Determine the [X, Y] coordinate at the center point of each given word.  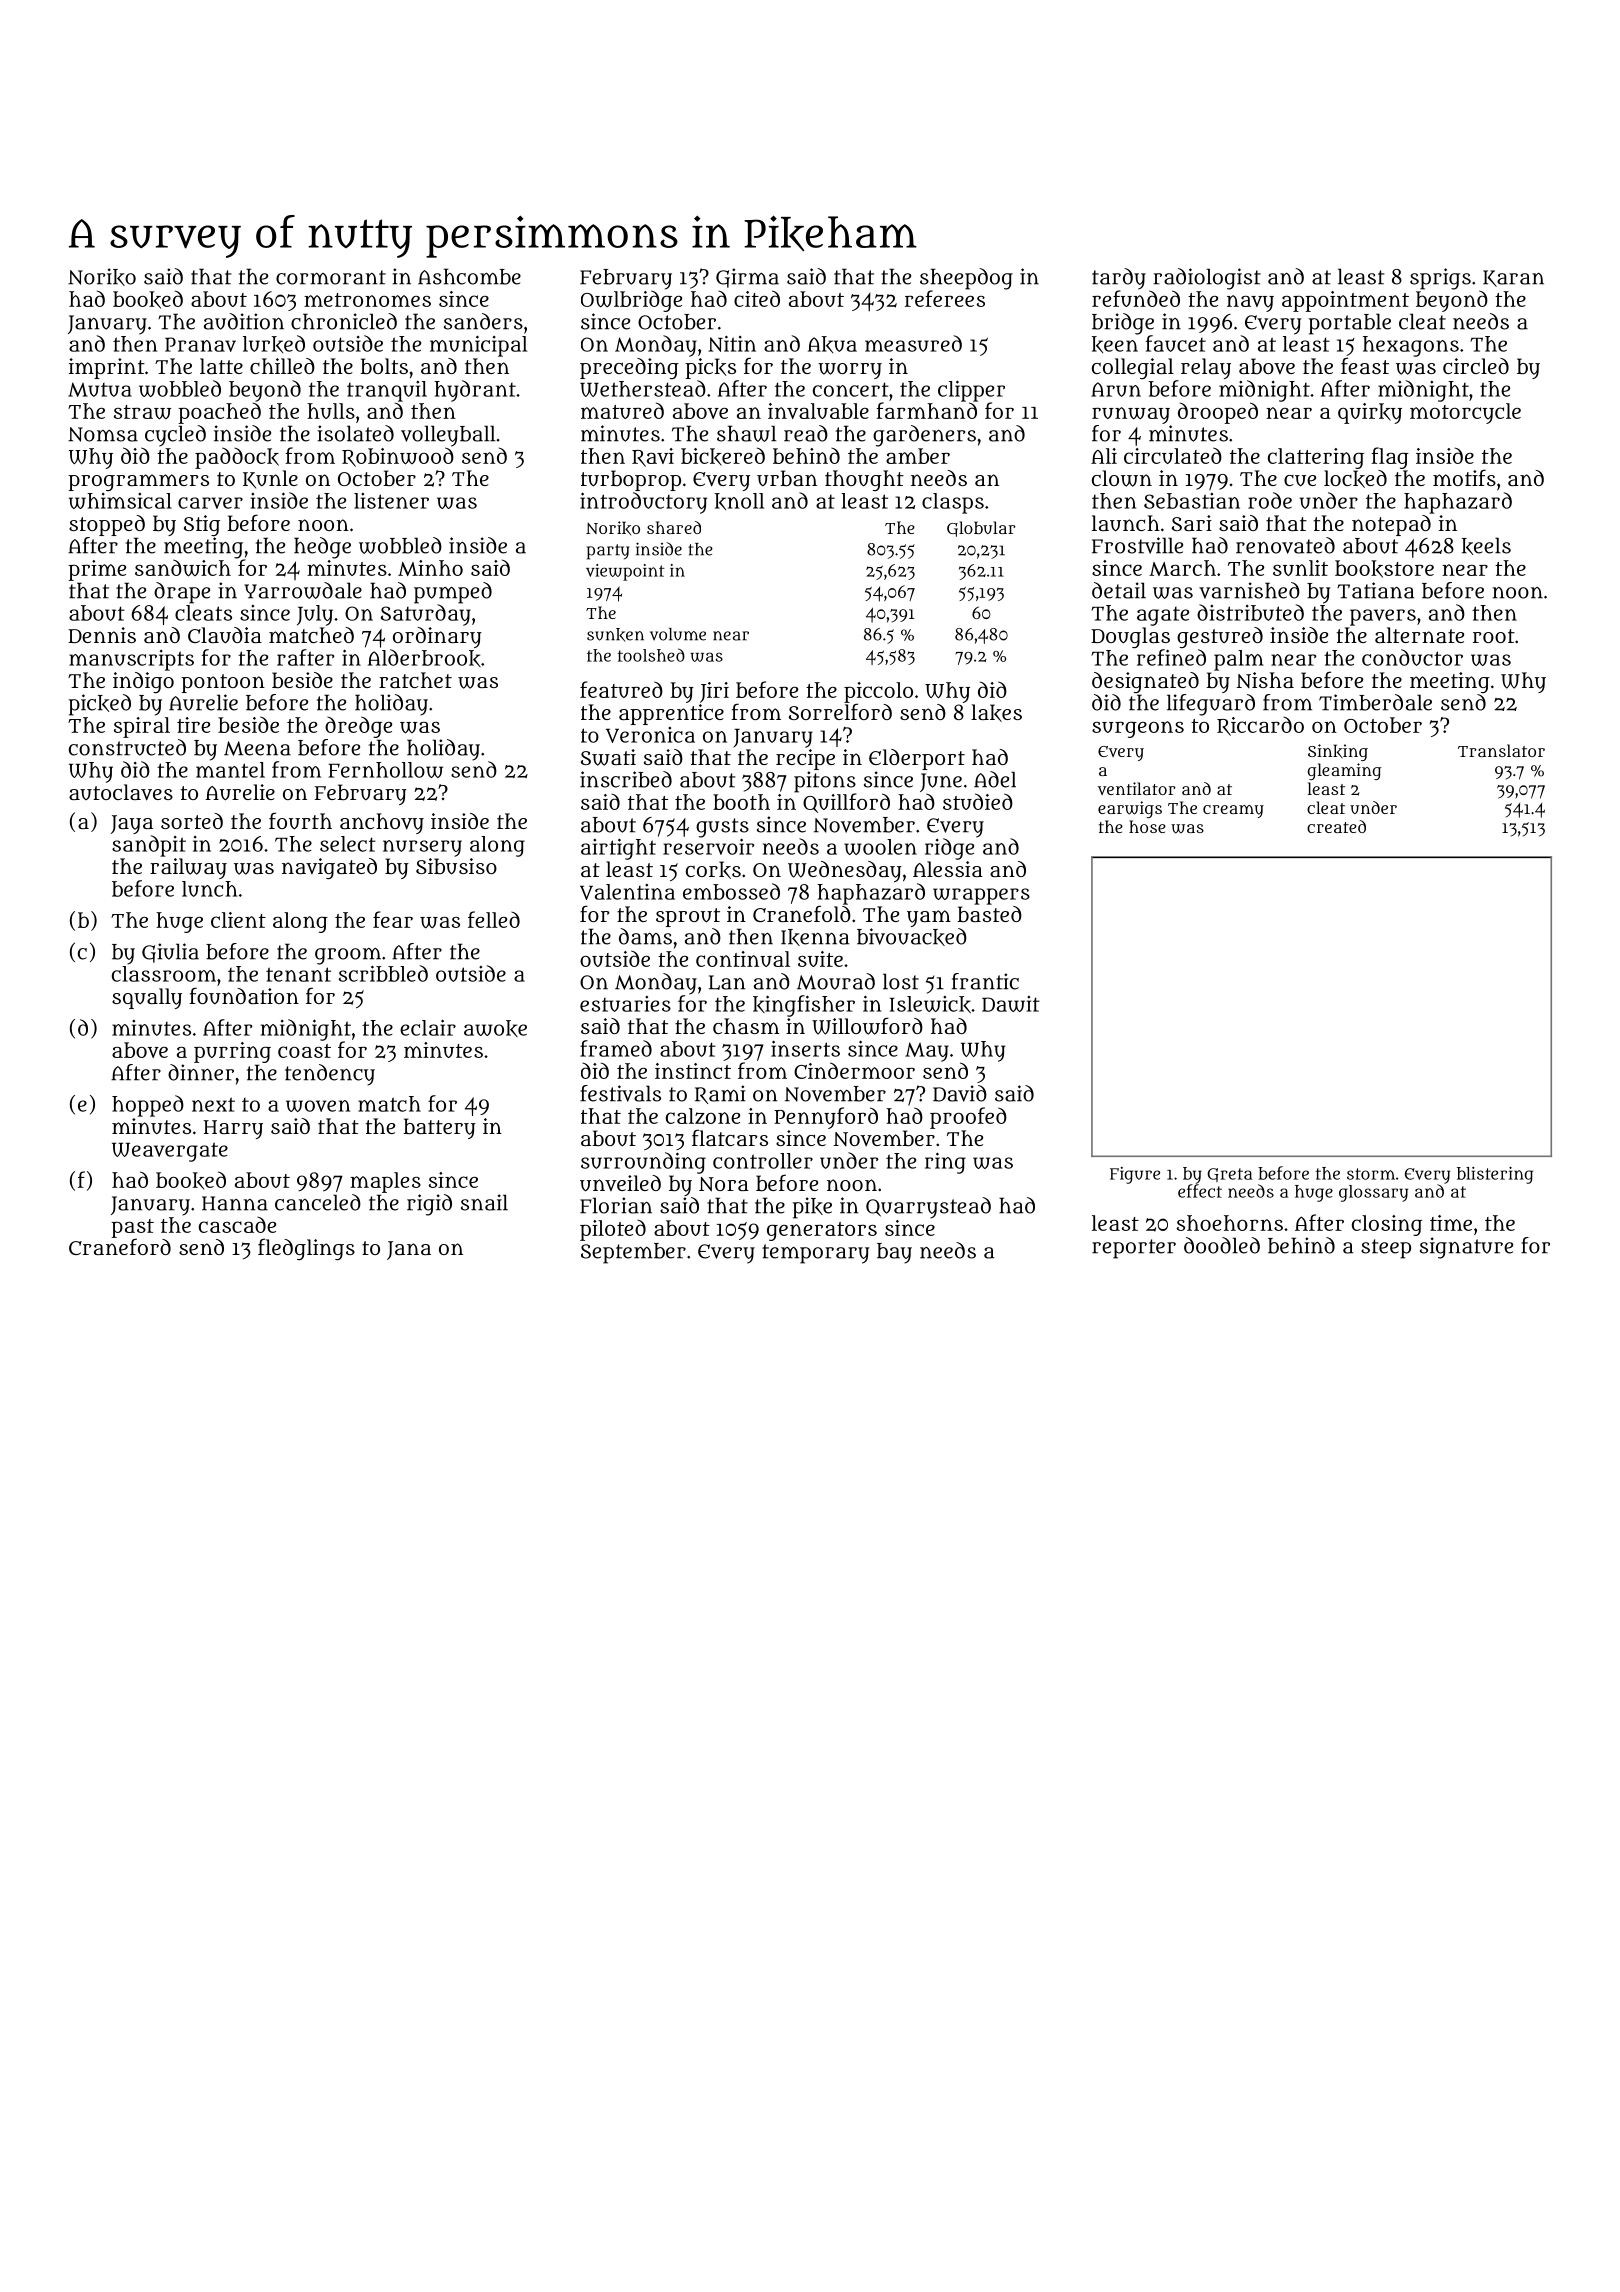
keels [1486, 546]
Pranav [200, 344]
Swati [608, 757]
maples [385, 1182]
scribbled [383, 973]
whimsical [120, 501]
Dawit [1011, 1004]
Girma [747, 278]
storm [1371, 1174]
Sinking [1338, 752]
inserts [805, 1048]
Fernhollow [385, 770]
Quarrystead [928, 1208]
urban [787, 478]
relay [1206, 368]
